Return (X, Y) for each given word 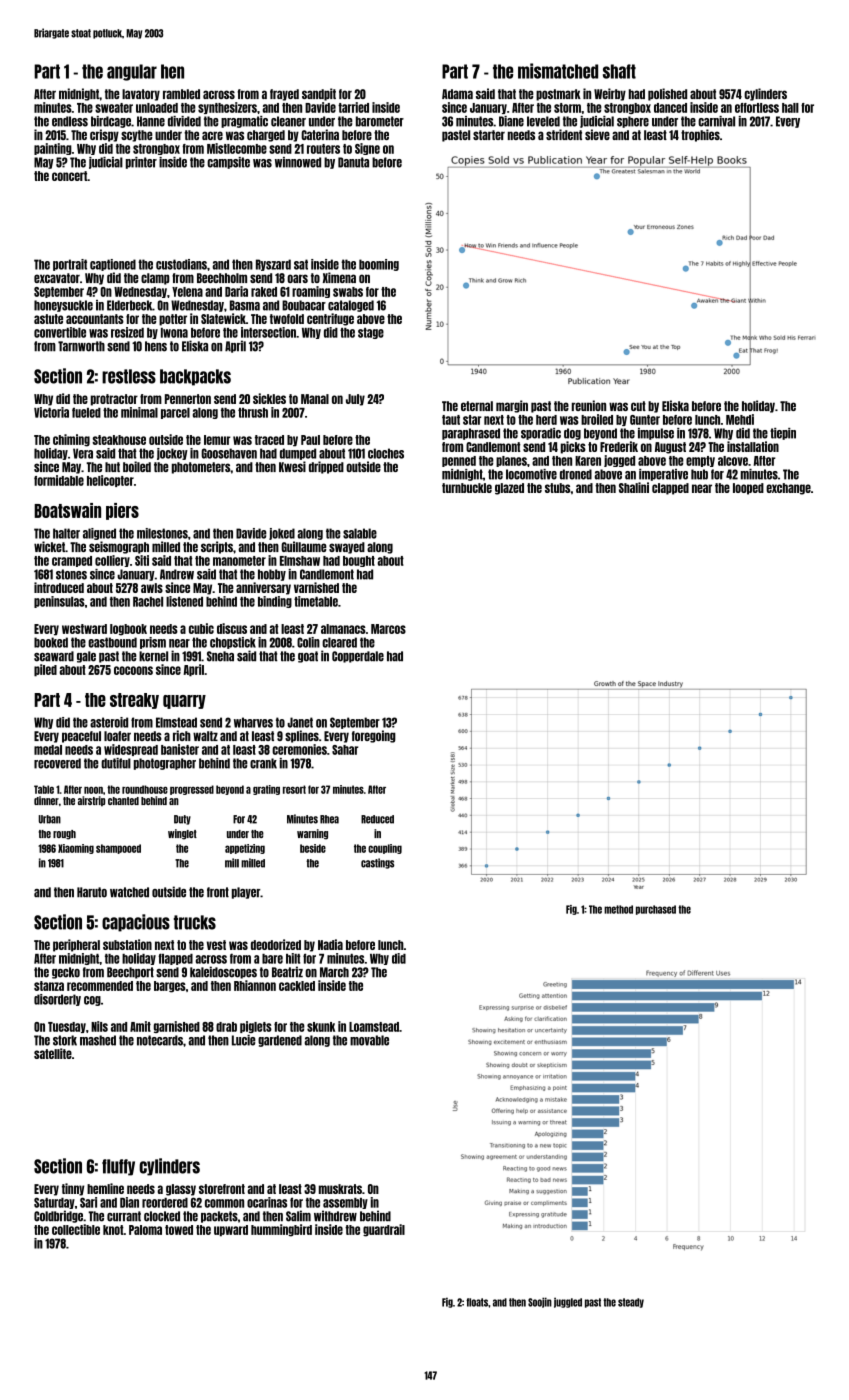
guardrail (384, 1230)
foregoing (374, 736)
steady (631, 1303)
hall (790, 108)
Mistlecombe (237, 148)
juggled (568, 1302)
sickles (269, 398)
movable (369, 1040)
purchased (656, 910)
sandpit (319, 94)
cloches (386, 453)
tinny (73, 1189)
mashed (98, 1040)
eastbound (112, 642)
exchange (788, 489)
